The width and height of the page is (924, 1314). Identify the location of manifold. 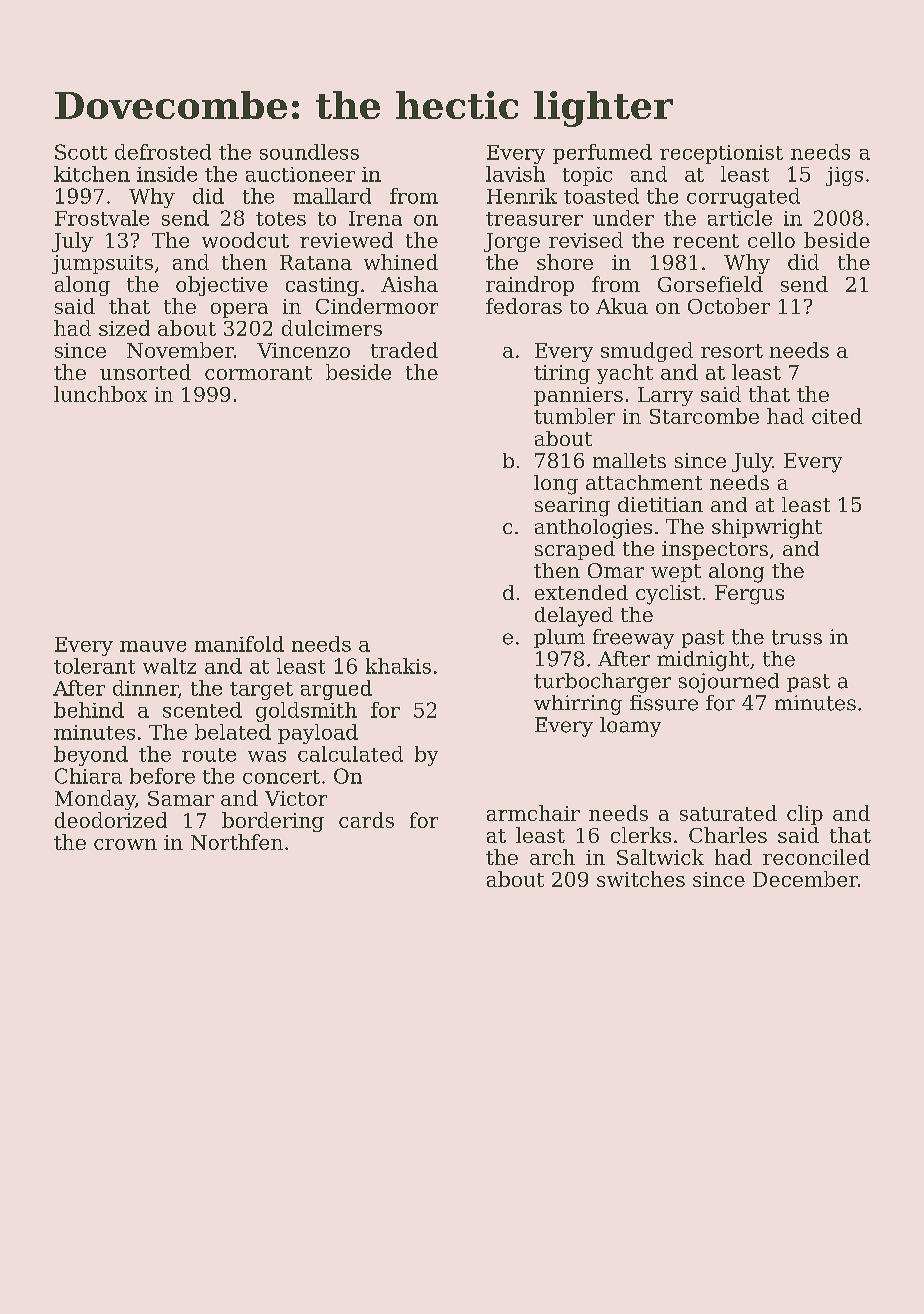
(239, 644).
